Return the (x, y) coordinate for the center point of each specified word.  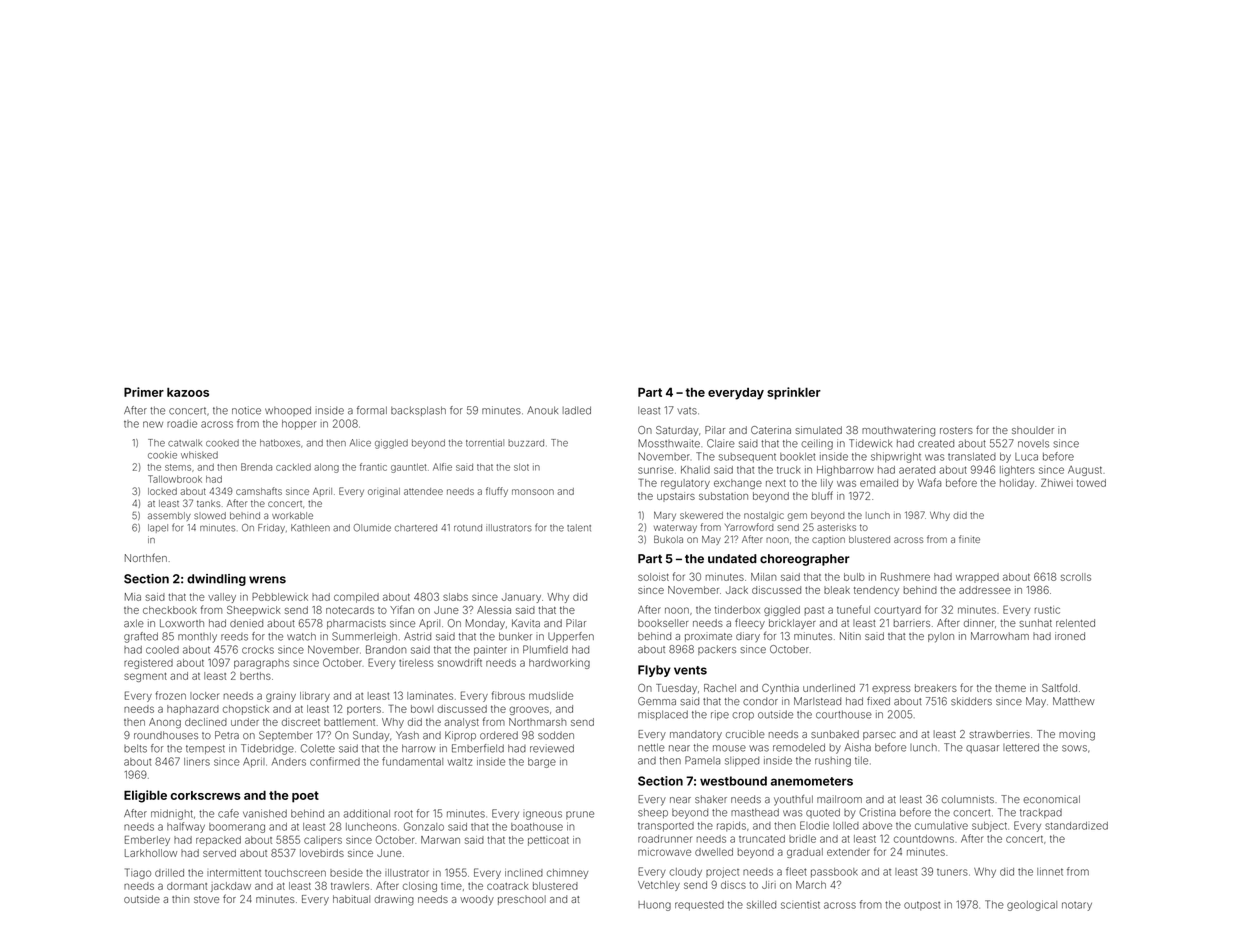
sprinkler (794, 393)
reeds (234, 637)
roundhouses (166, 735)
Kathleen (310, 528)
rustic (1047, 610)
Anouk (542, 410)
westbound (733, 781)
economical (1051, 799)
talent (579, 528)
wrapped (977, 578)
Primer (144, 392)
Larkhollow (151, 853)
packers (717, 650)
